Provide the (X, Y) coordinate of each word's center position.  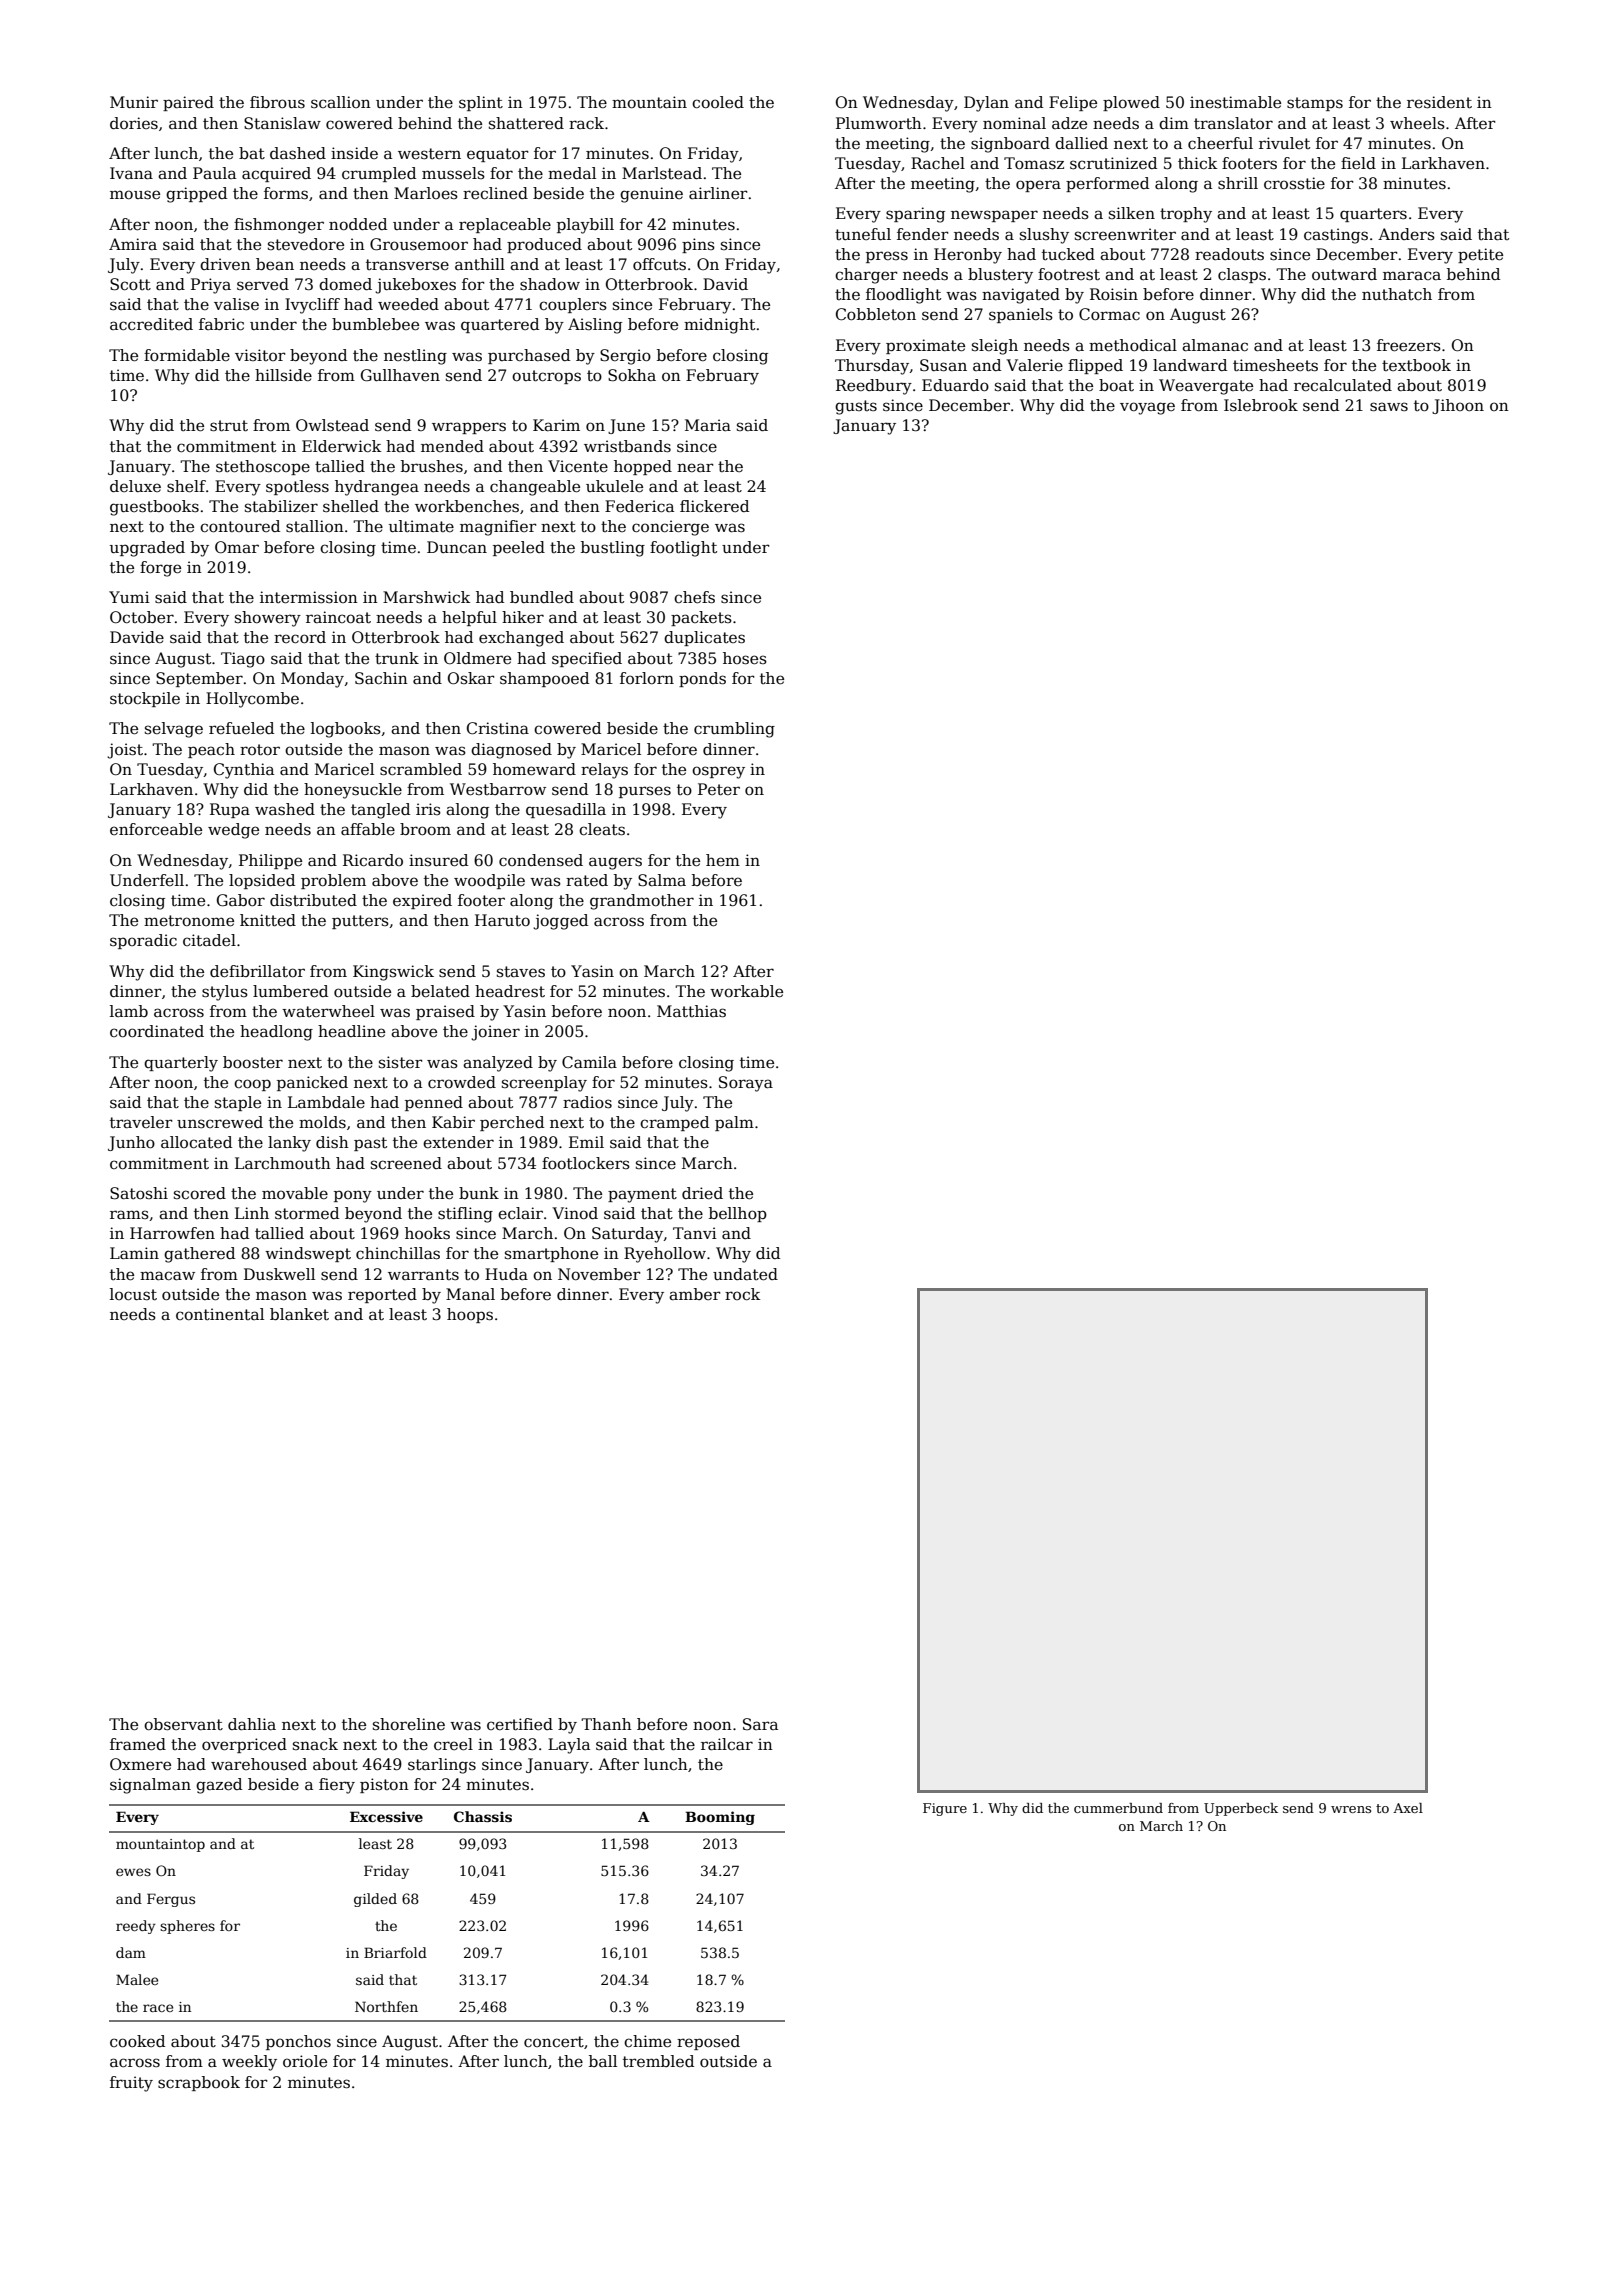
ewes (133, 1872)
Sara (760, 1724)
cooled (718, 102)
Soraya (746, 1084)
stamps (1315, 104)
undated (745, 1274)
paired (188, 103)
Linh (252, 1213)
